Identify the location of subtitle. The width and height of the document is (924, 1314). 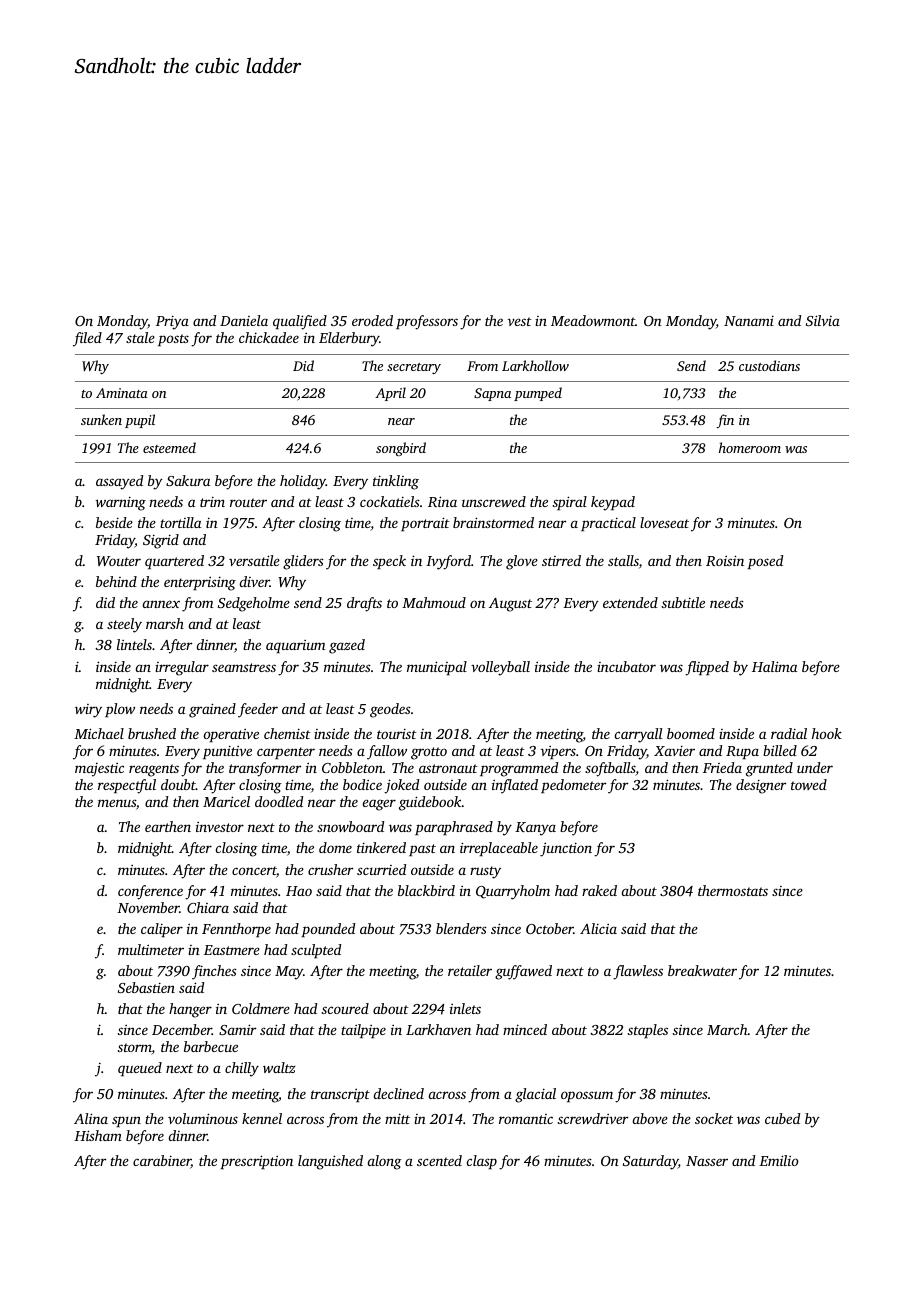
(683, 602).
